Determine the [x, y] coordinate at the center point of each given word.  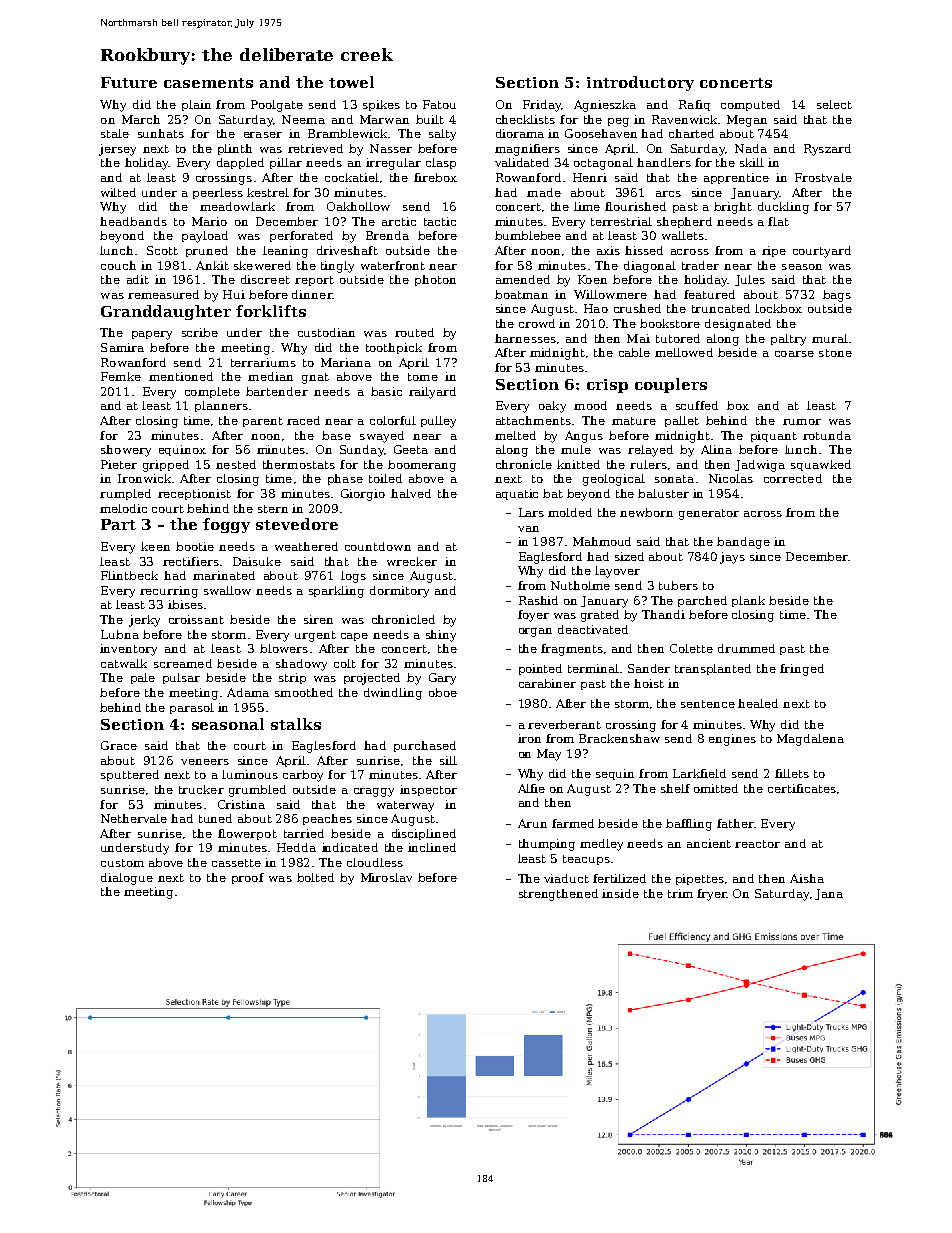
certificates [802, 788]
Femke [121, 376]
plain [196, 105]
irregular [393, 164]
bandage [743, 543]
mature [634, 421]
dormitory [399, 592]
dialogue [127, 879]
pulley [438, 422]
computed [750, 105]
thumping [547, 845]
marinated [224, 575]
